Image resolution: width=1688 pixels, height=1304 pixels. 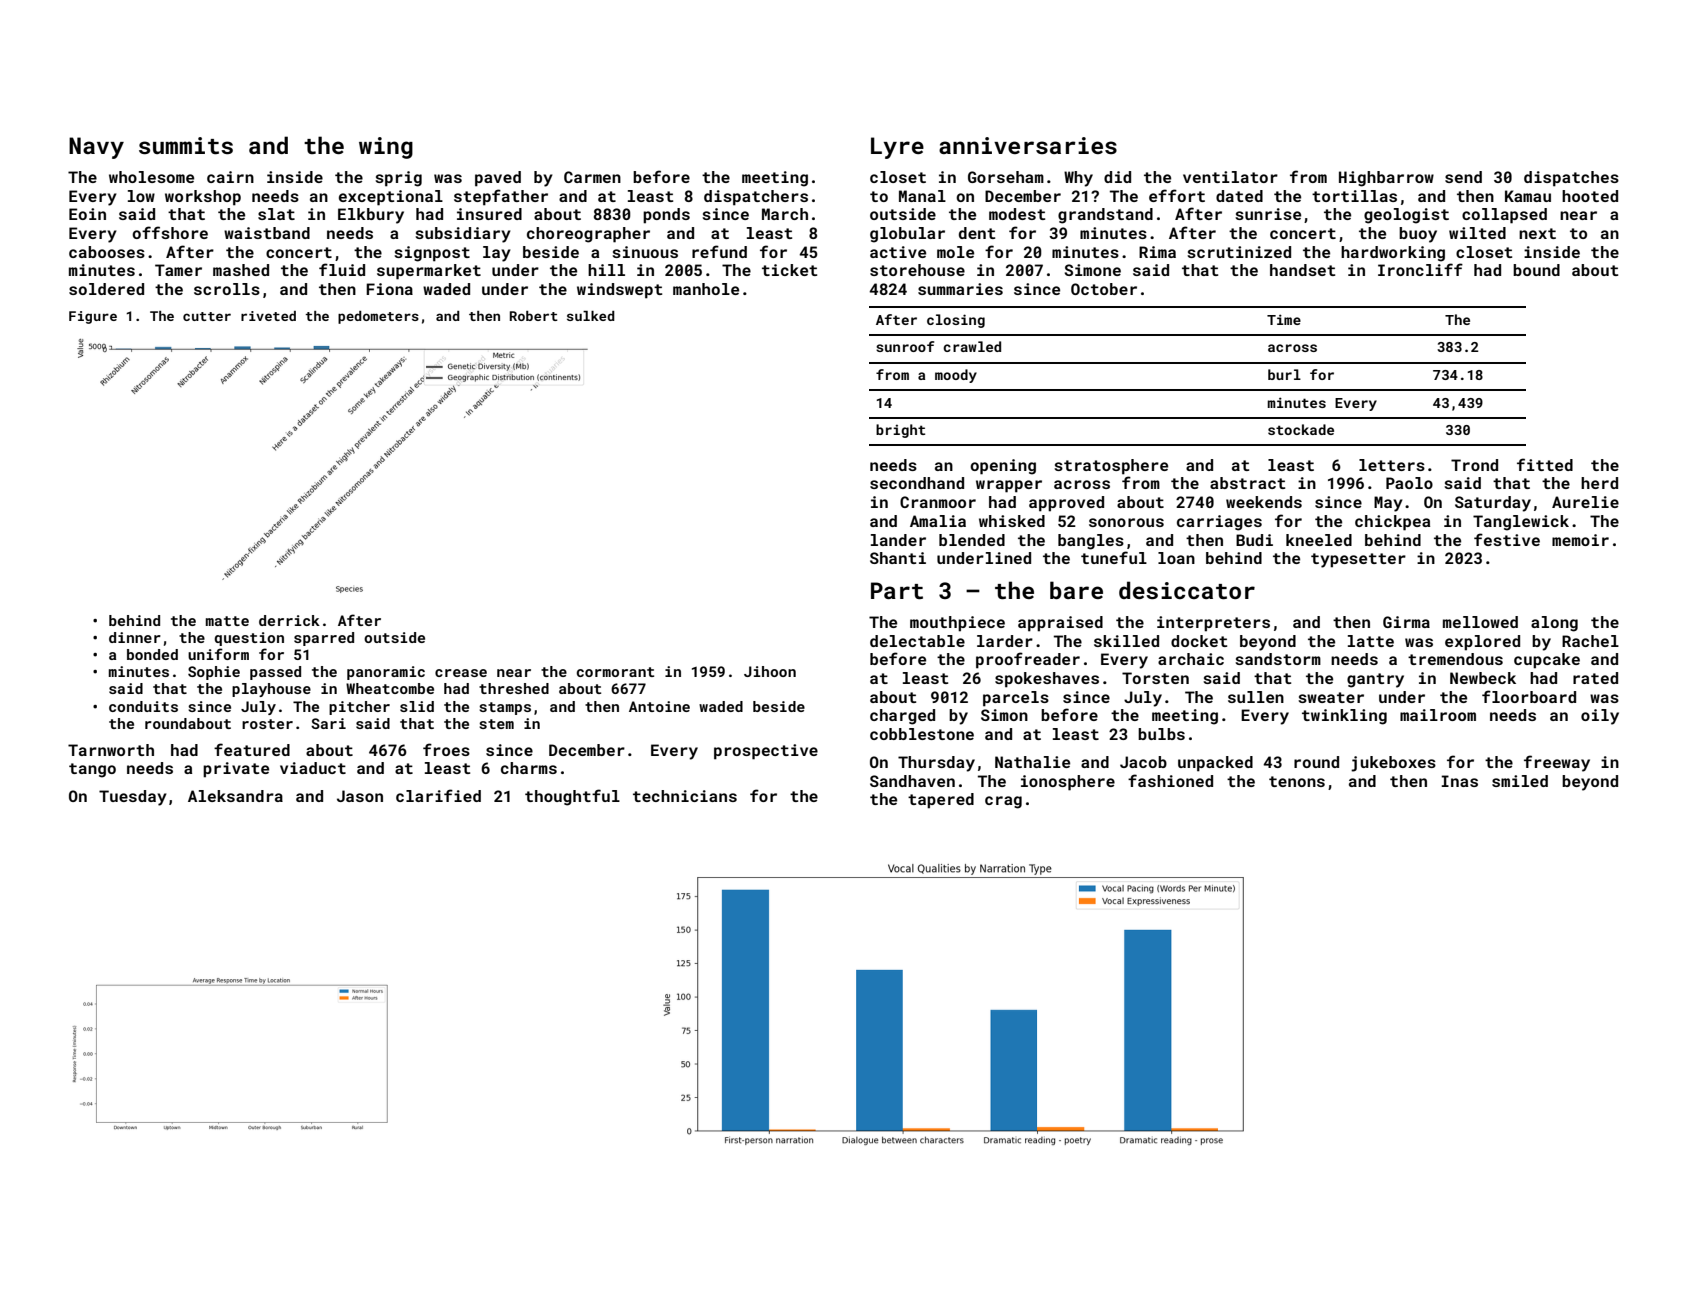 I want to click on technicians, so click(x=685, y=796).
